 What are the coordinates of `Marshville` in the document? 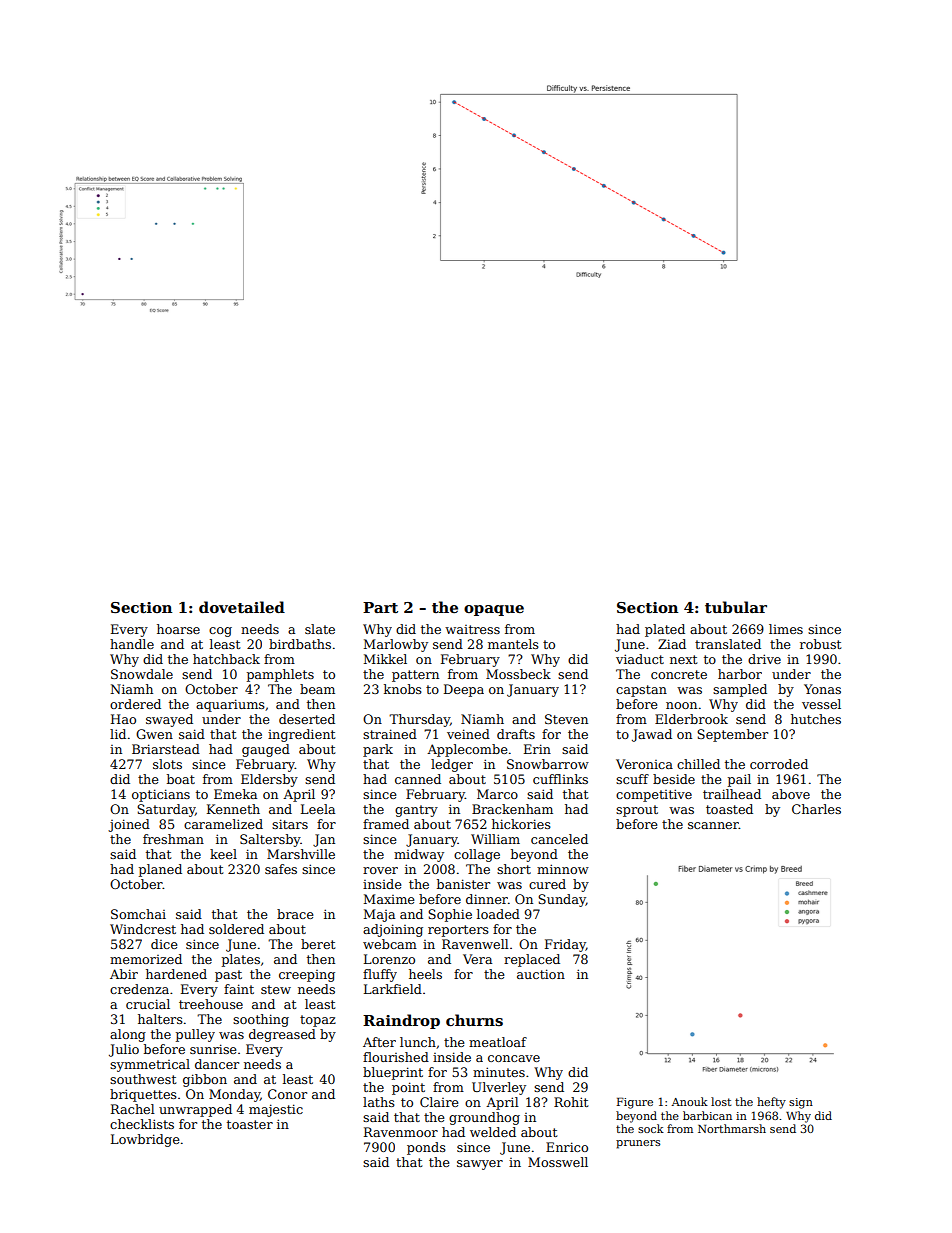 It's located at (301, 854).
